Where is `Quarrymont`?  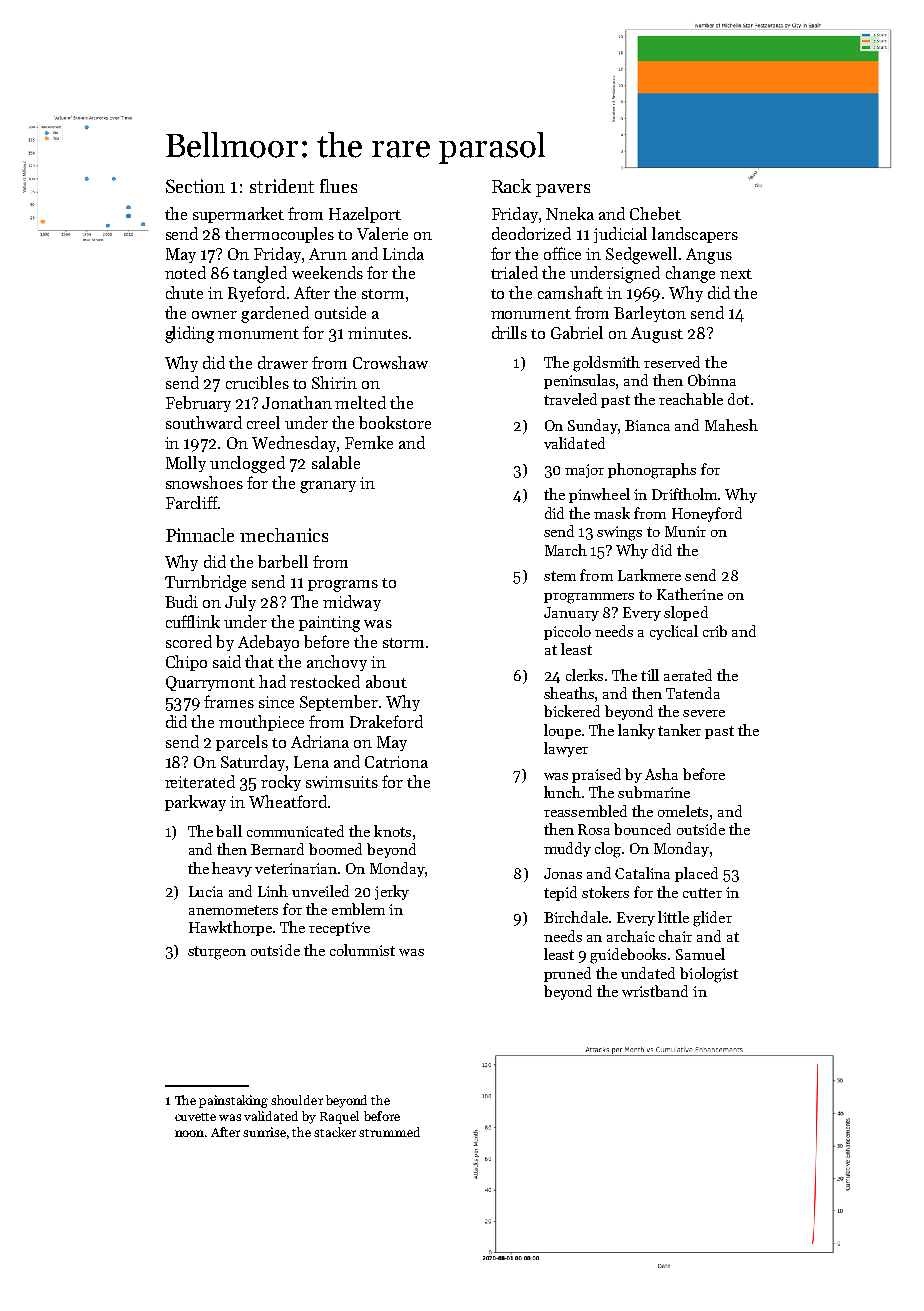
Quarrymont is located at coordinates (210, 683).
